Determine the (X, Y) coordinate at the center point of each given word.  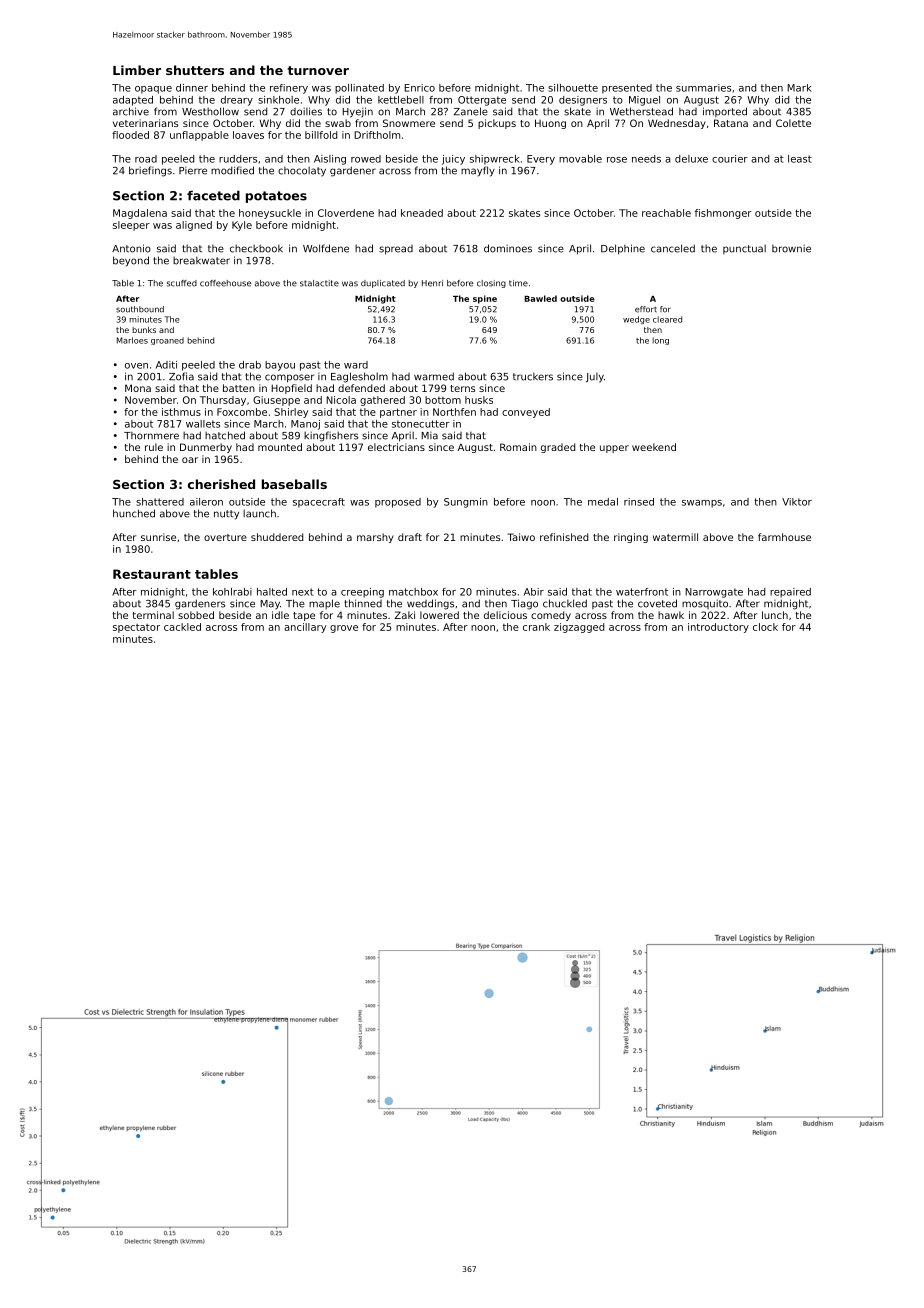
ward (356, 365)
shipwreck (495, 160)
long (661, 341)
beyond (131, 261)
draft (410, 537)
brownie (791, 248)
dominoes (508, 248)
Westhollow (210, 111)
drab (250, 365)
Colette (793, 123)
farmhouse (784, 537)
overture (225, 537)
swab (338, 123)
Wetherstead (641, 111)
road (146, 159)
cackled (182, 627)
